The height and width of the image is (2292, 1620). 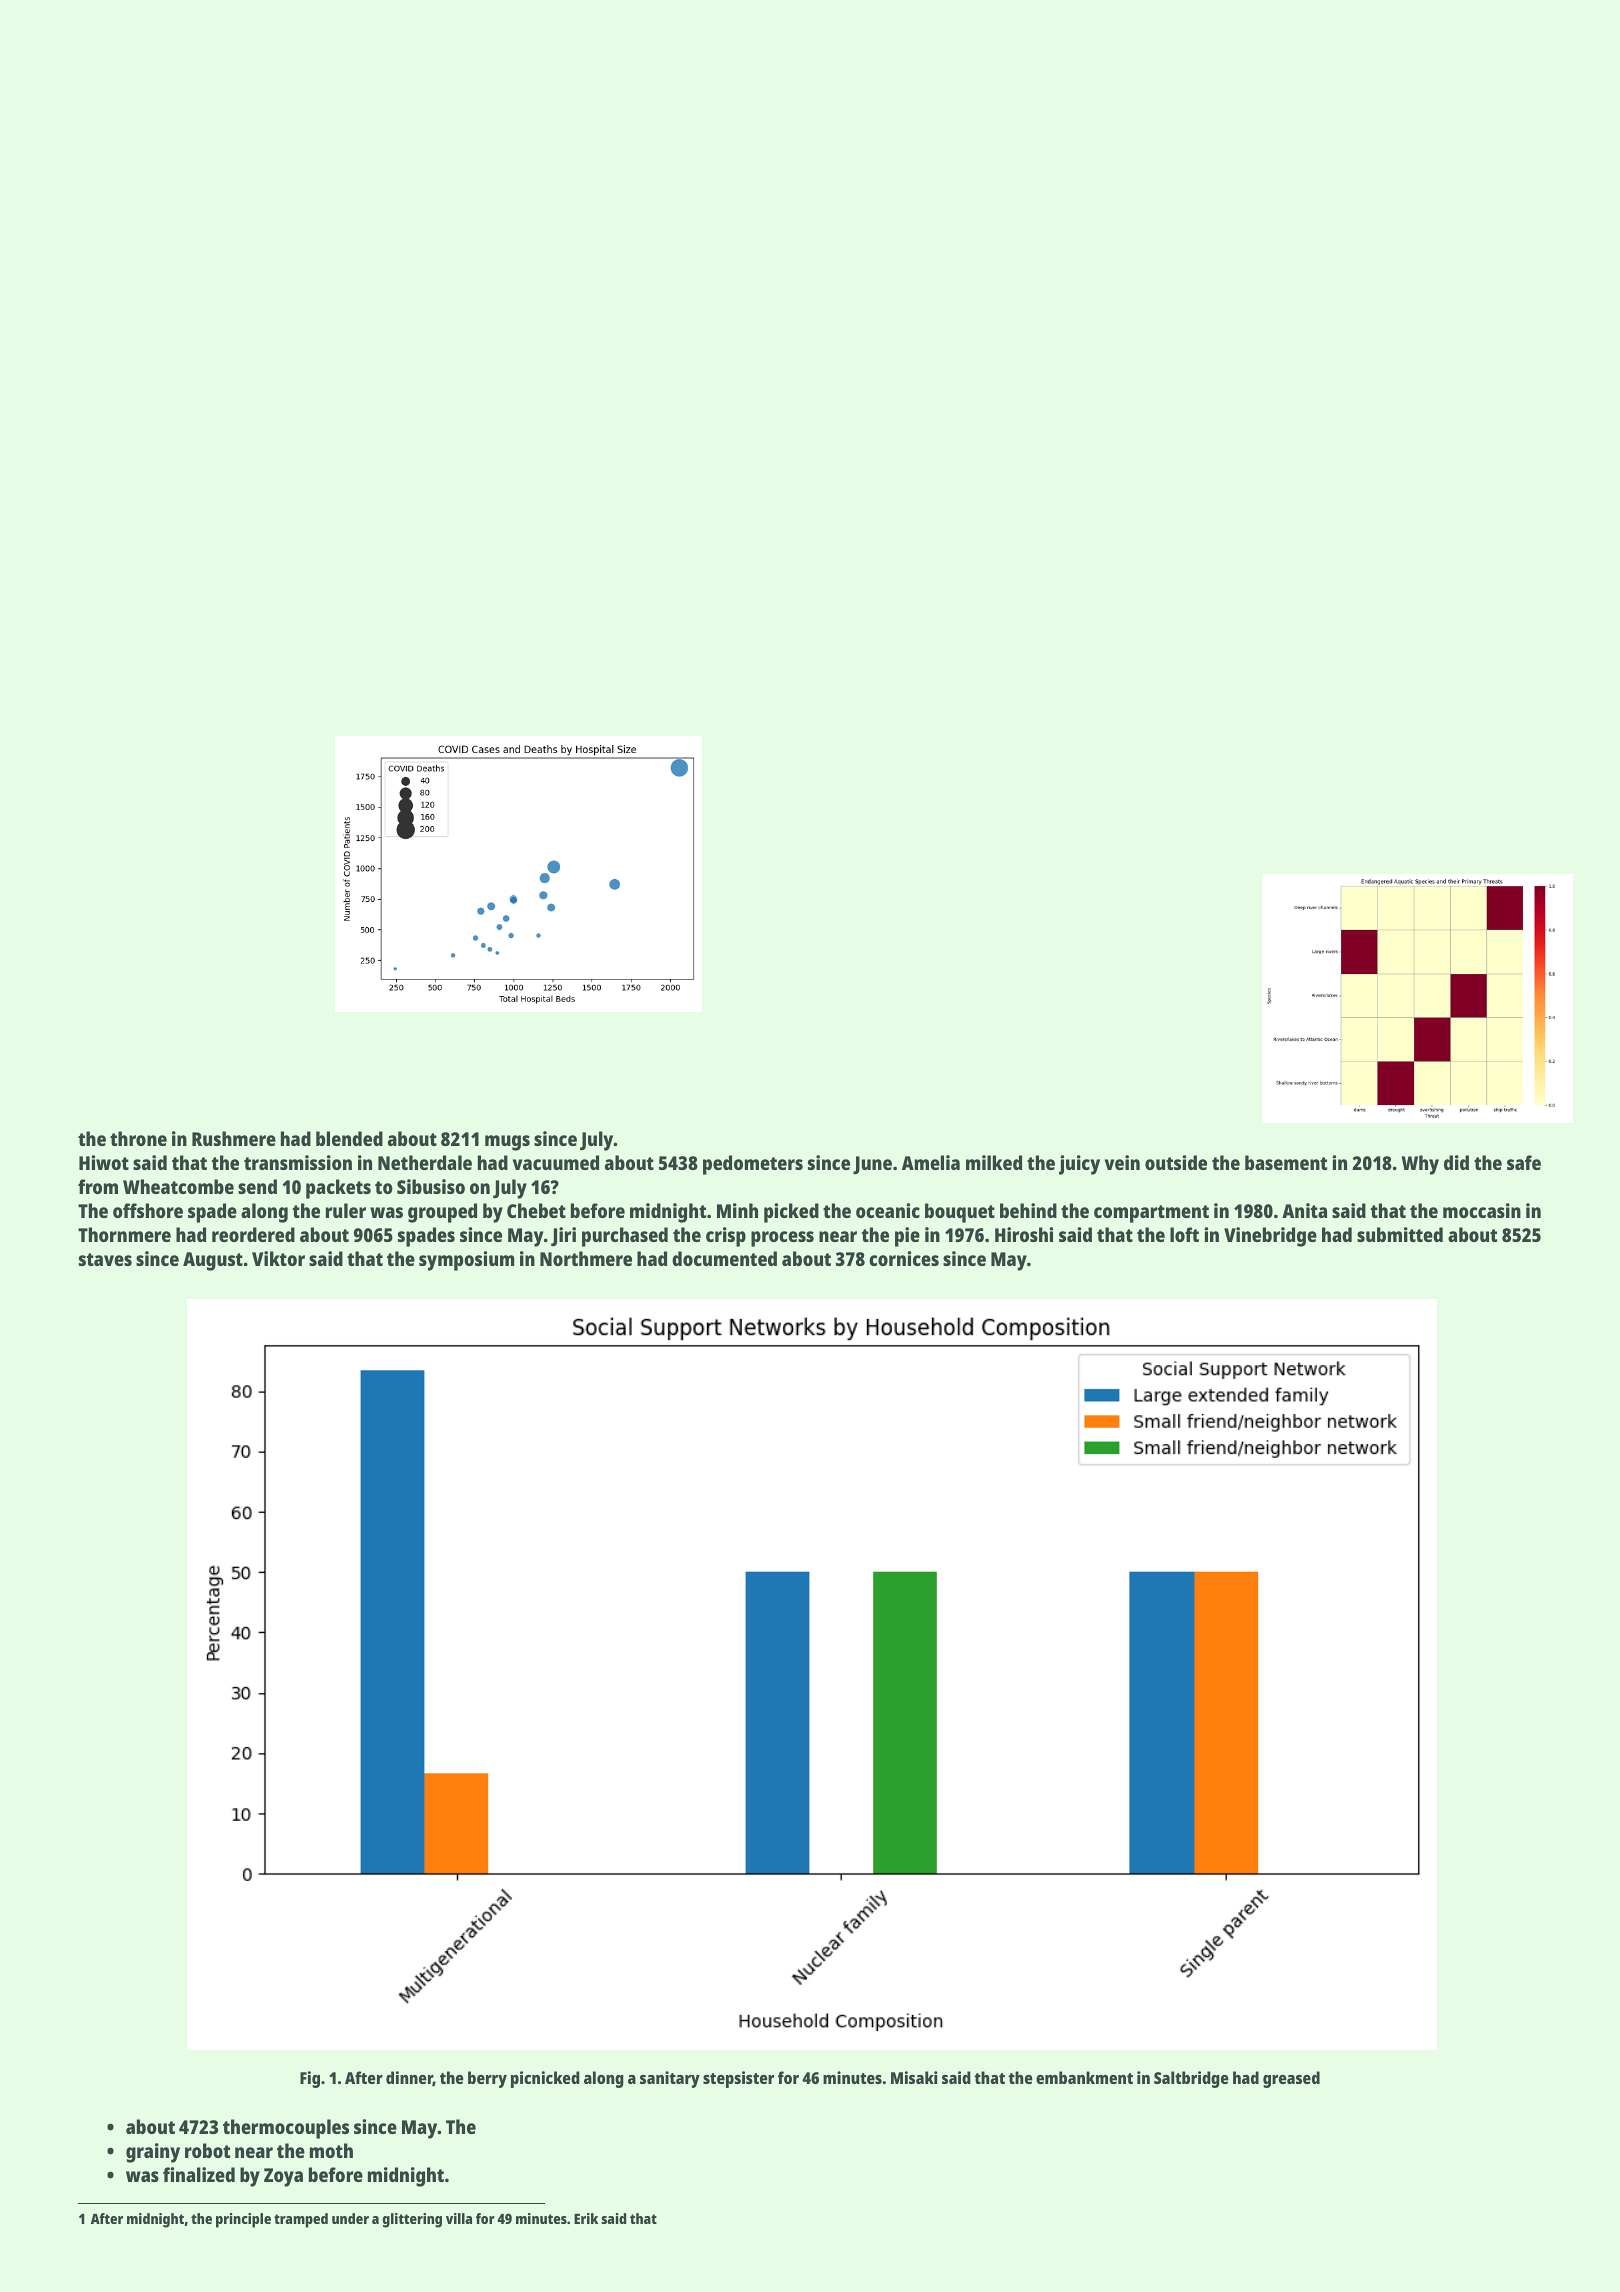 I want to click on Misaki, so click(x=914, y=2077).
